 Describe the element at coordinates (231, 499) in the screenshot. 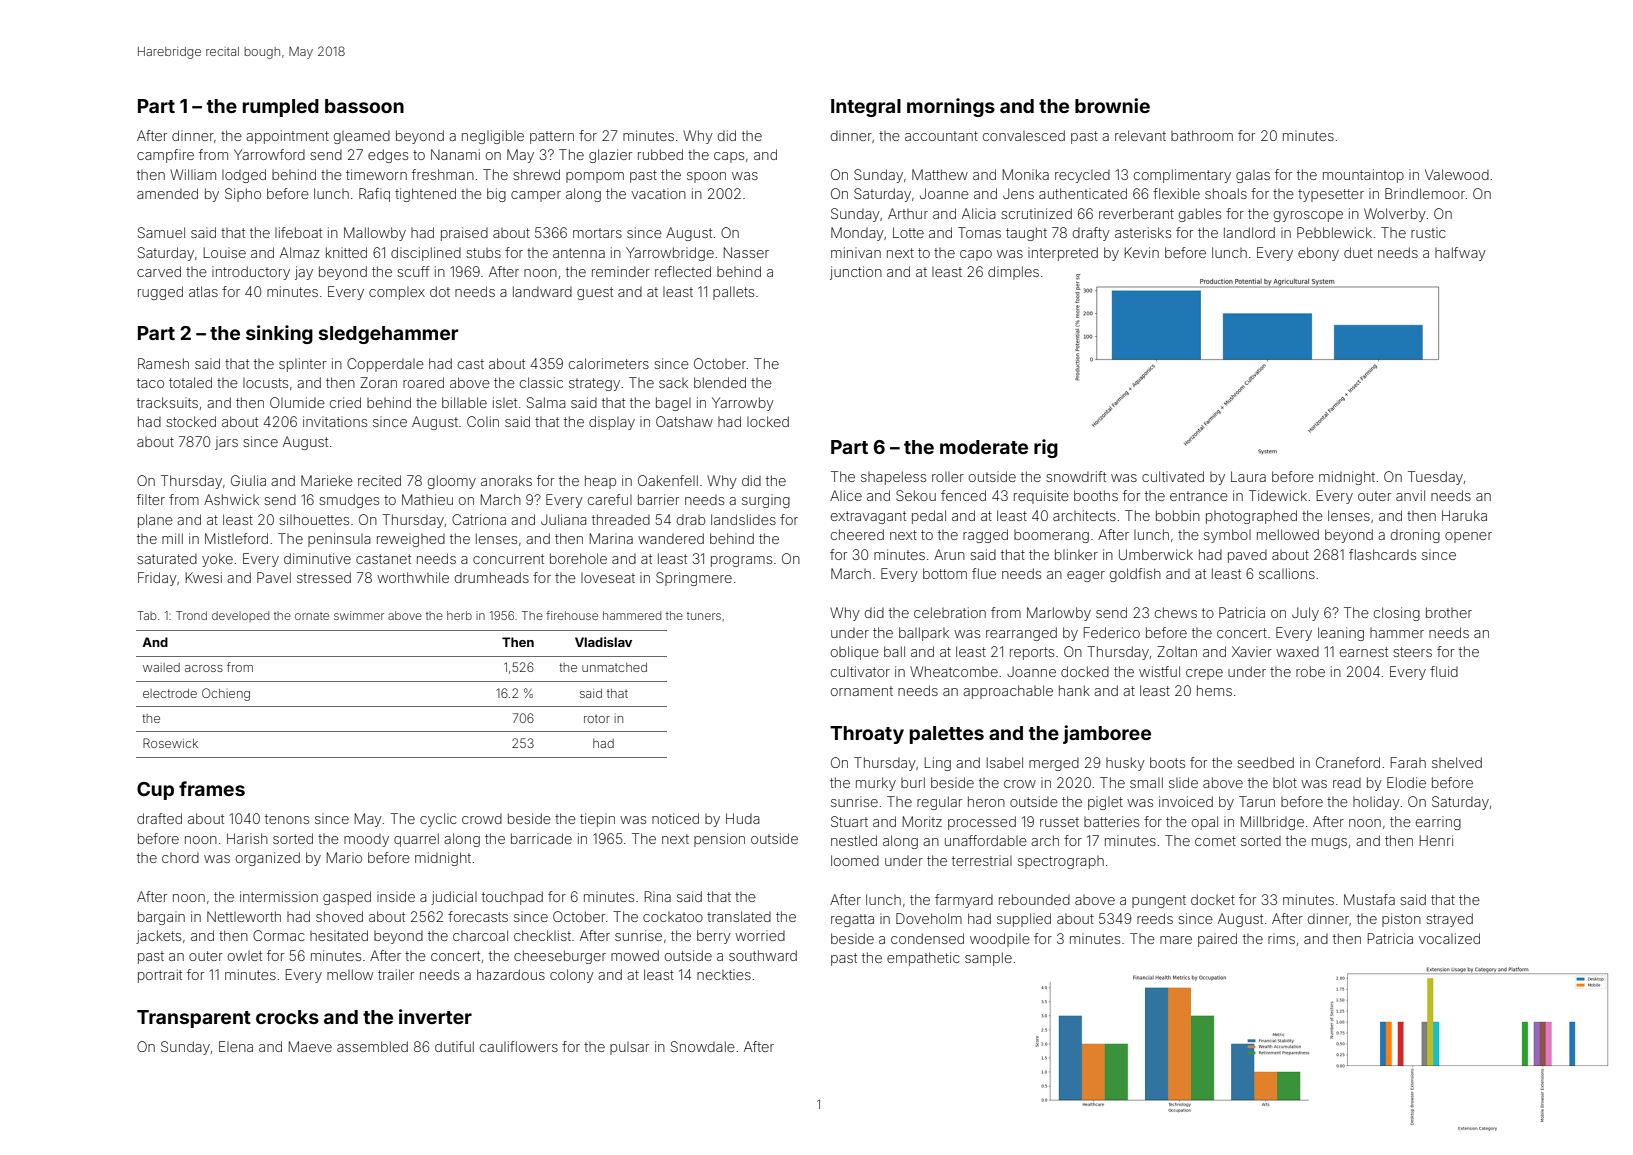

I see `Ashwick` at that location.
